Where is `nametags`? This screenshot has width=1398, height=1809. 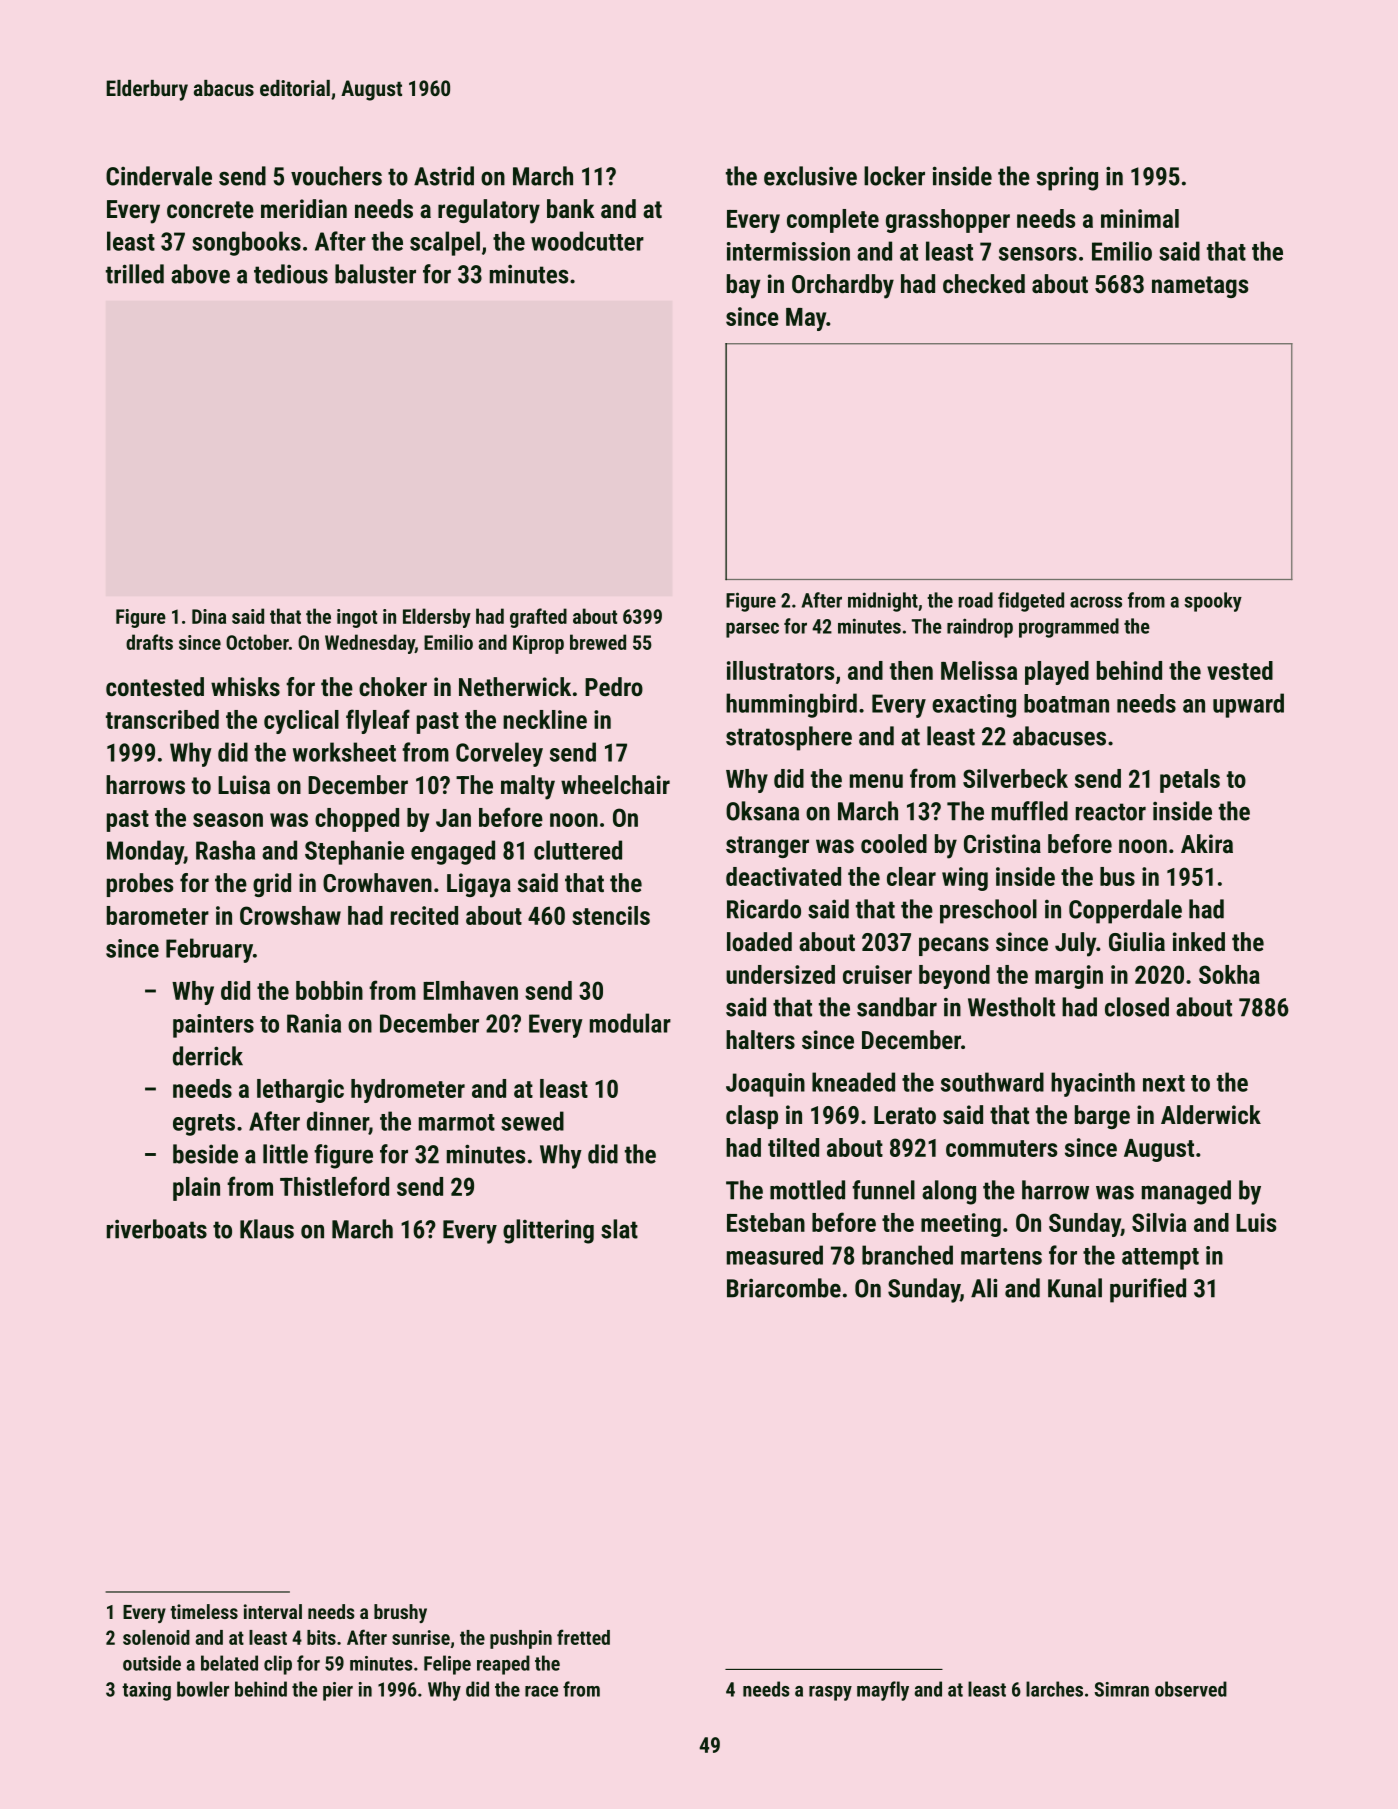
nametags is located at coordinates (1200, 287).
